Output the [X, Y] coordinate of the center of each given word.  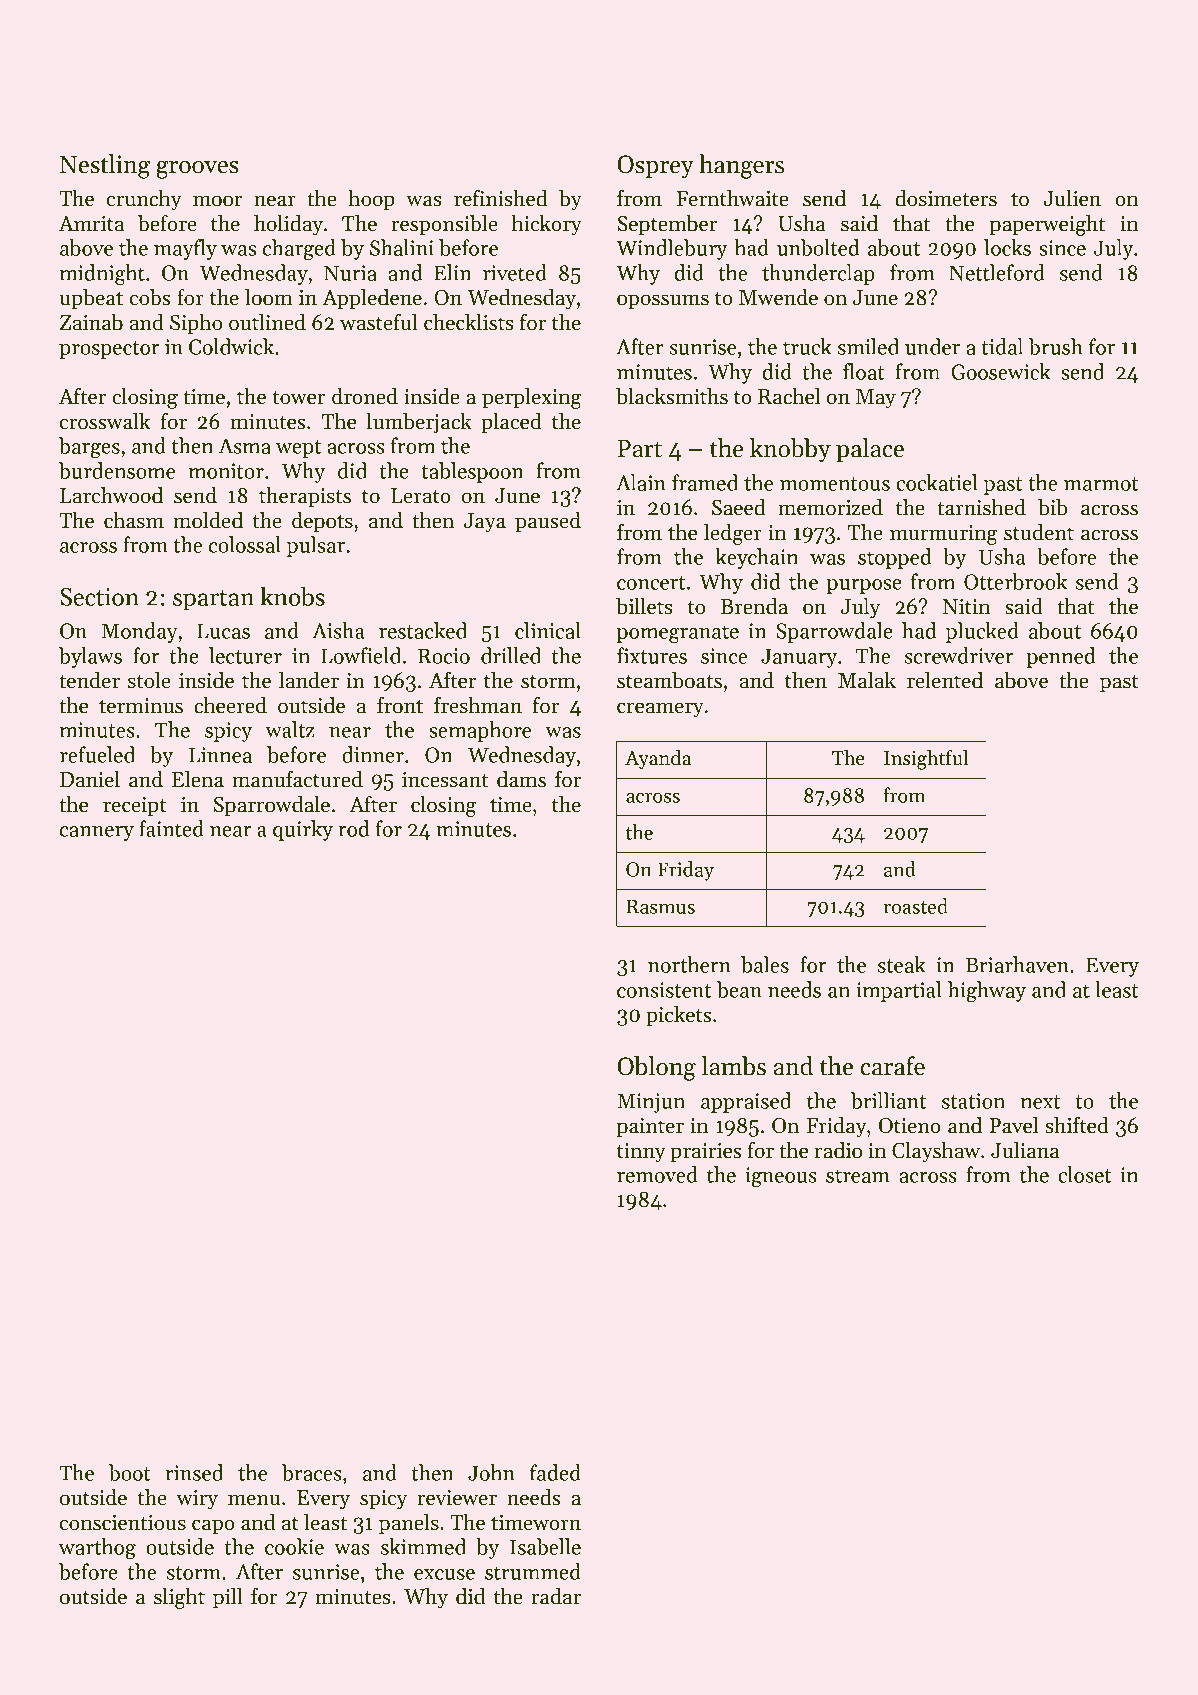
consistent [664, 990]
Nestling [105, 166]
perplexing [532, 398]
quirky [303, 830]
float [864, 371]
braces [312, 1472]
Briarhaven [1017, 964]
